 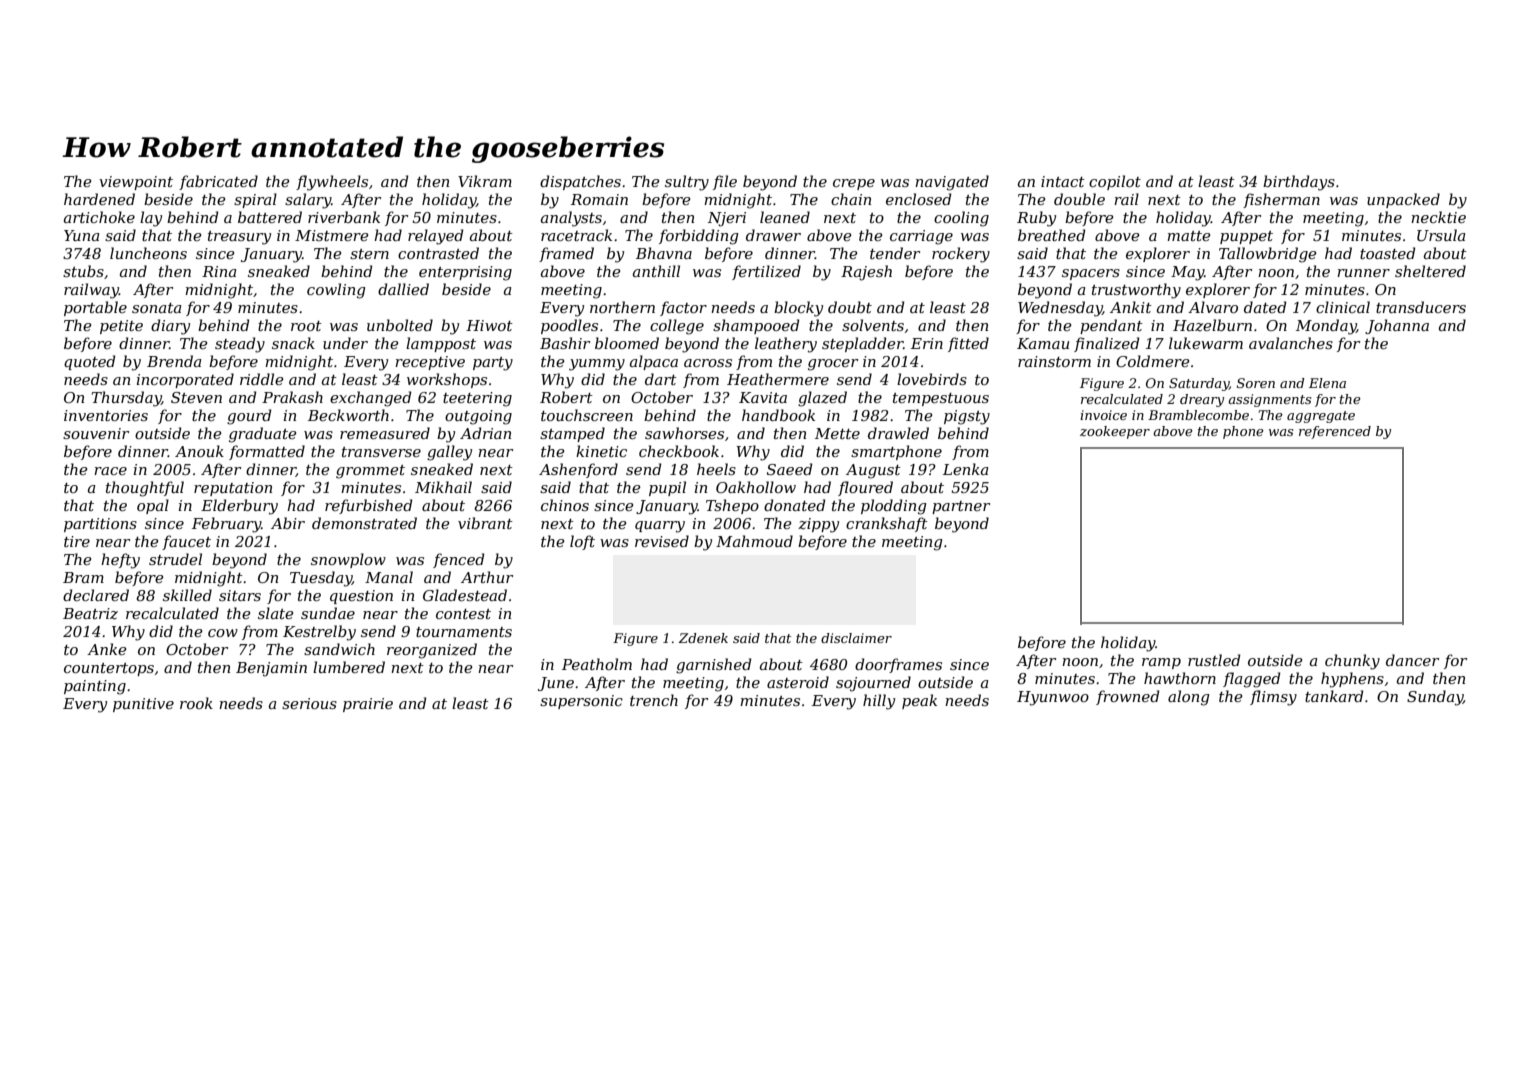 What do you see at coordinates (1246, 237) in the screenshot?
I see `puppet` at bounding box center [1246, 237].
